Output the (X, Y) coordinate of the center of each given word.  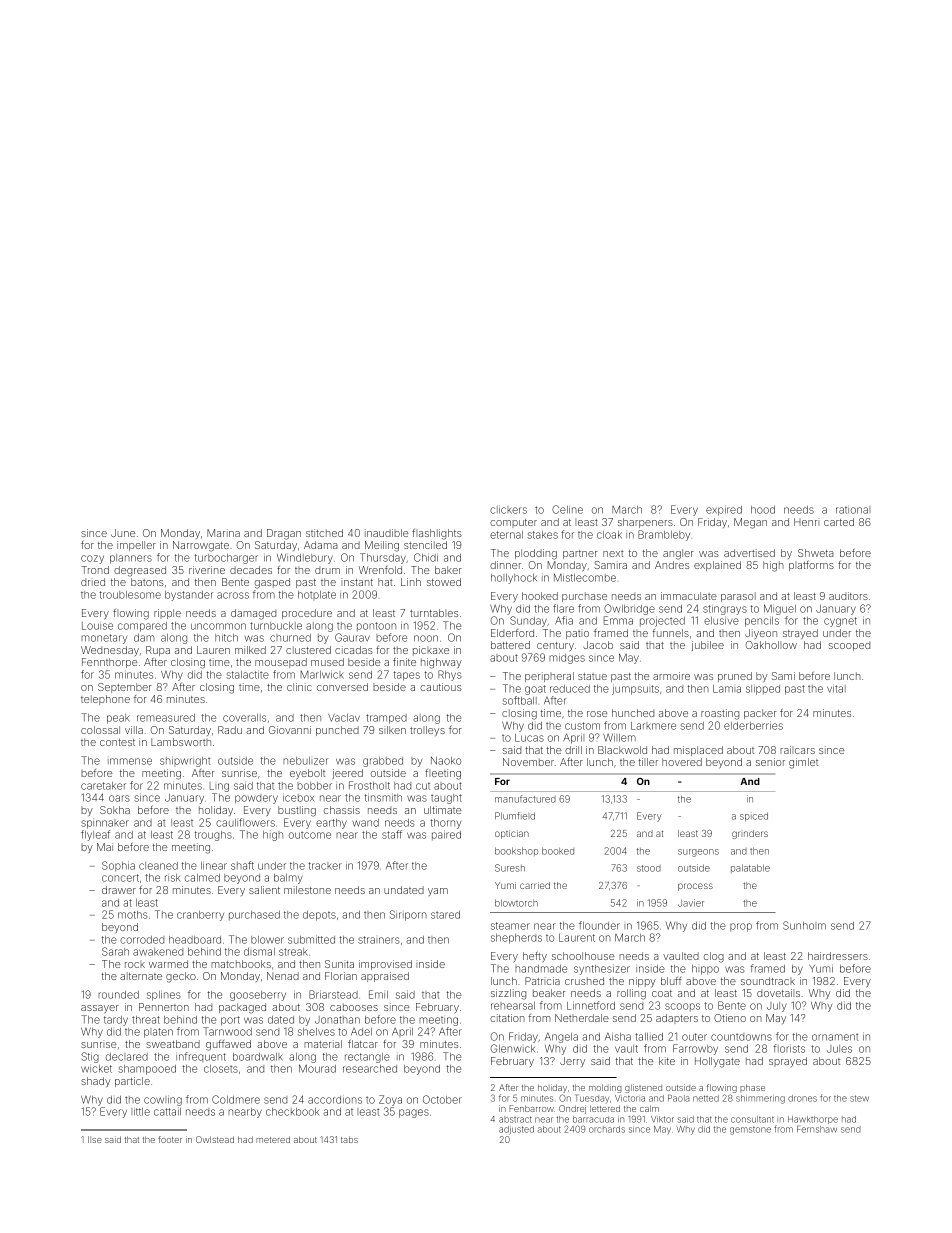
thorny (445, 824)
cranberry (200, 916)
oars (119, 798)
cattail (167, 1112)
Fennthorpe (110, 663)
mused (327, 662)
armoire (671, 676)
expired (724, 511)
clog (714, 957)
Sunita (339, 964)
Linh (411, 582)
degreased (140, 571)
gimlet (803, 763)
